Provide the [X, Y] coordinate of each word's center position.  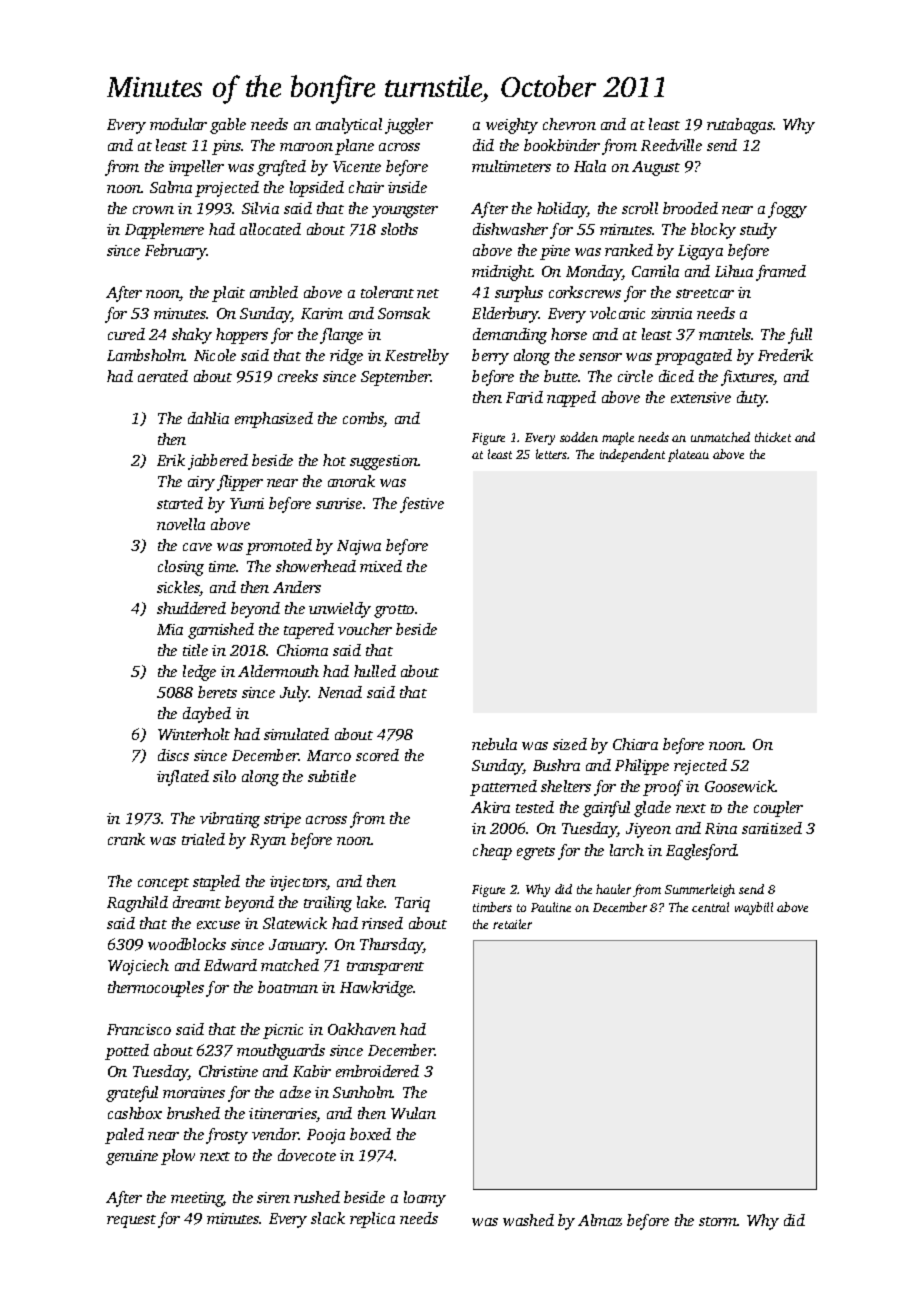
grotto [394, 611]
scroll [640, 208]
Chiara [635, 744]
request [131, 1221]
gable [228, 126]
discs [173, 755]
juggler [409, 126]
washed [528, 1220]
